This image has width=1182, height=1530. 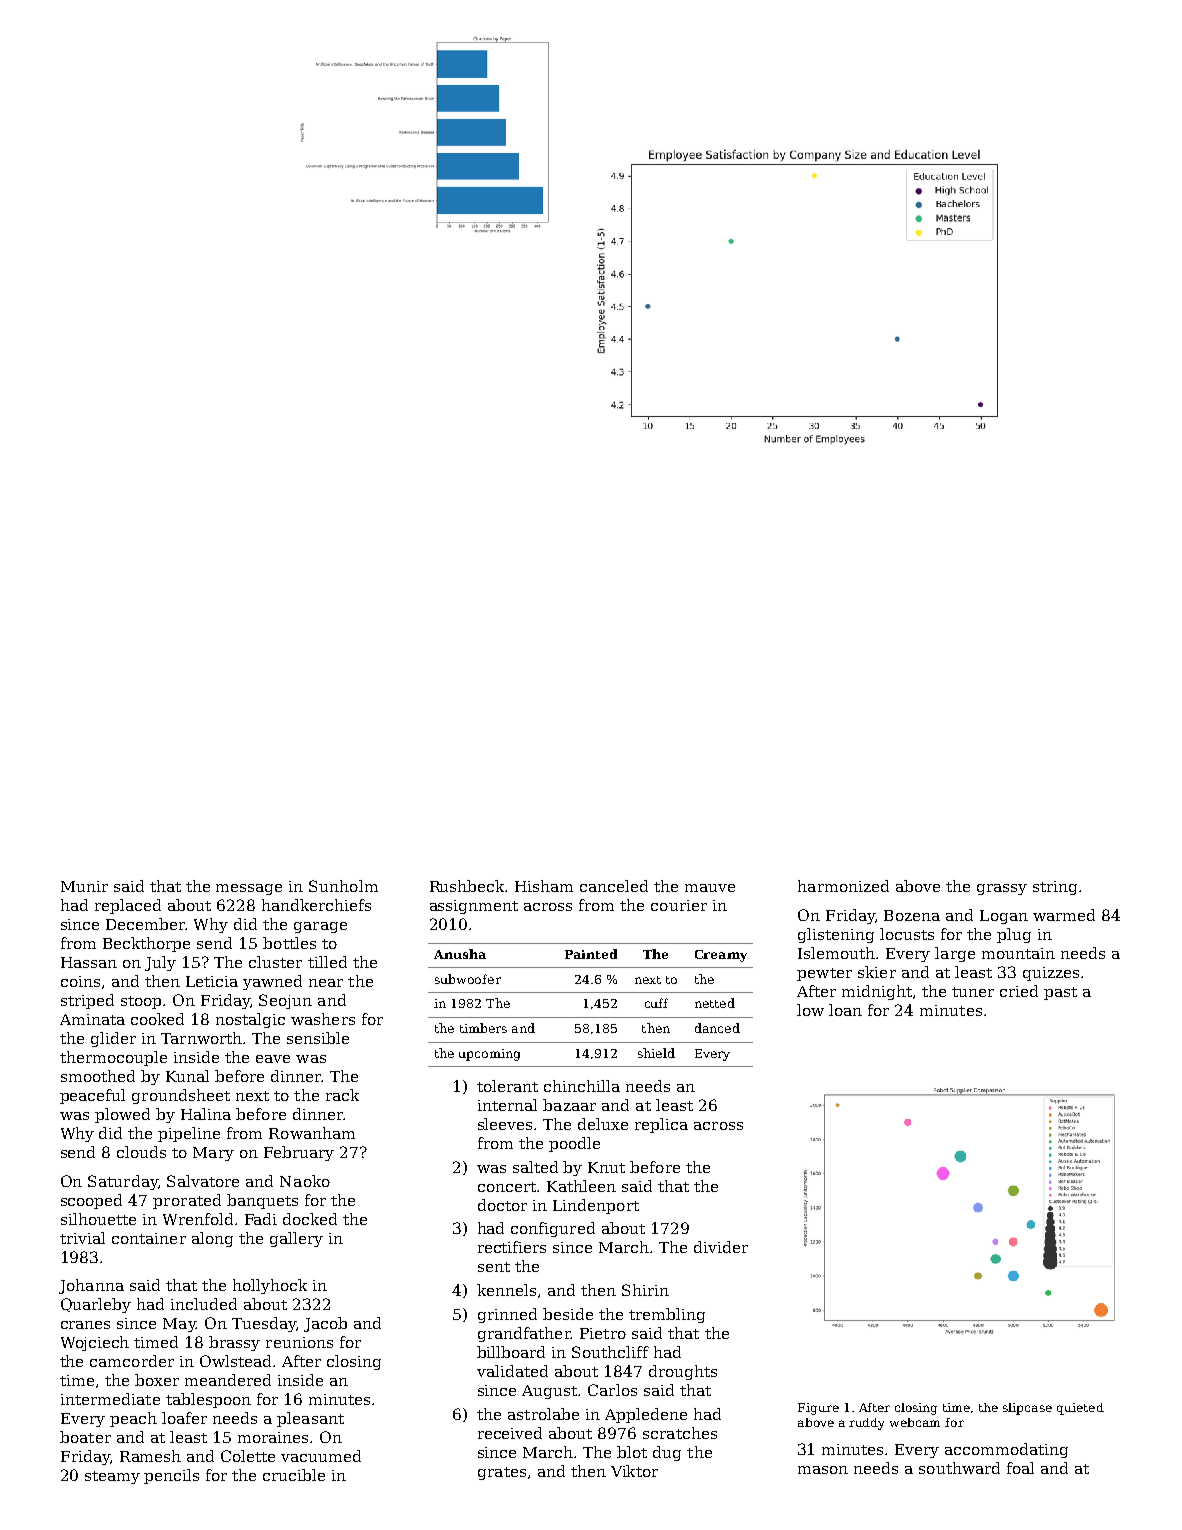 I want to click on past, so click(x=1060, y=993).
